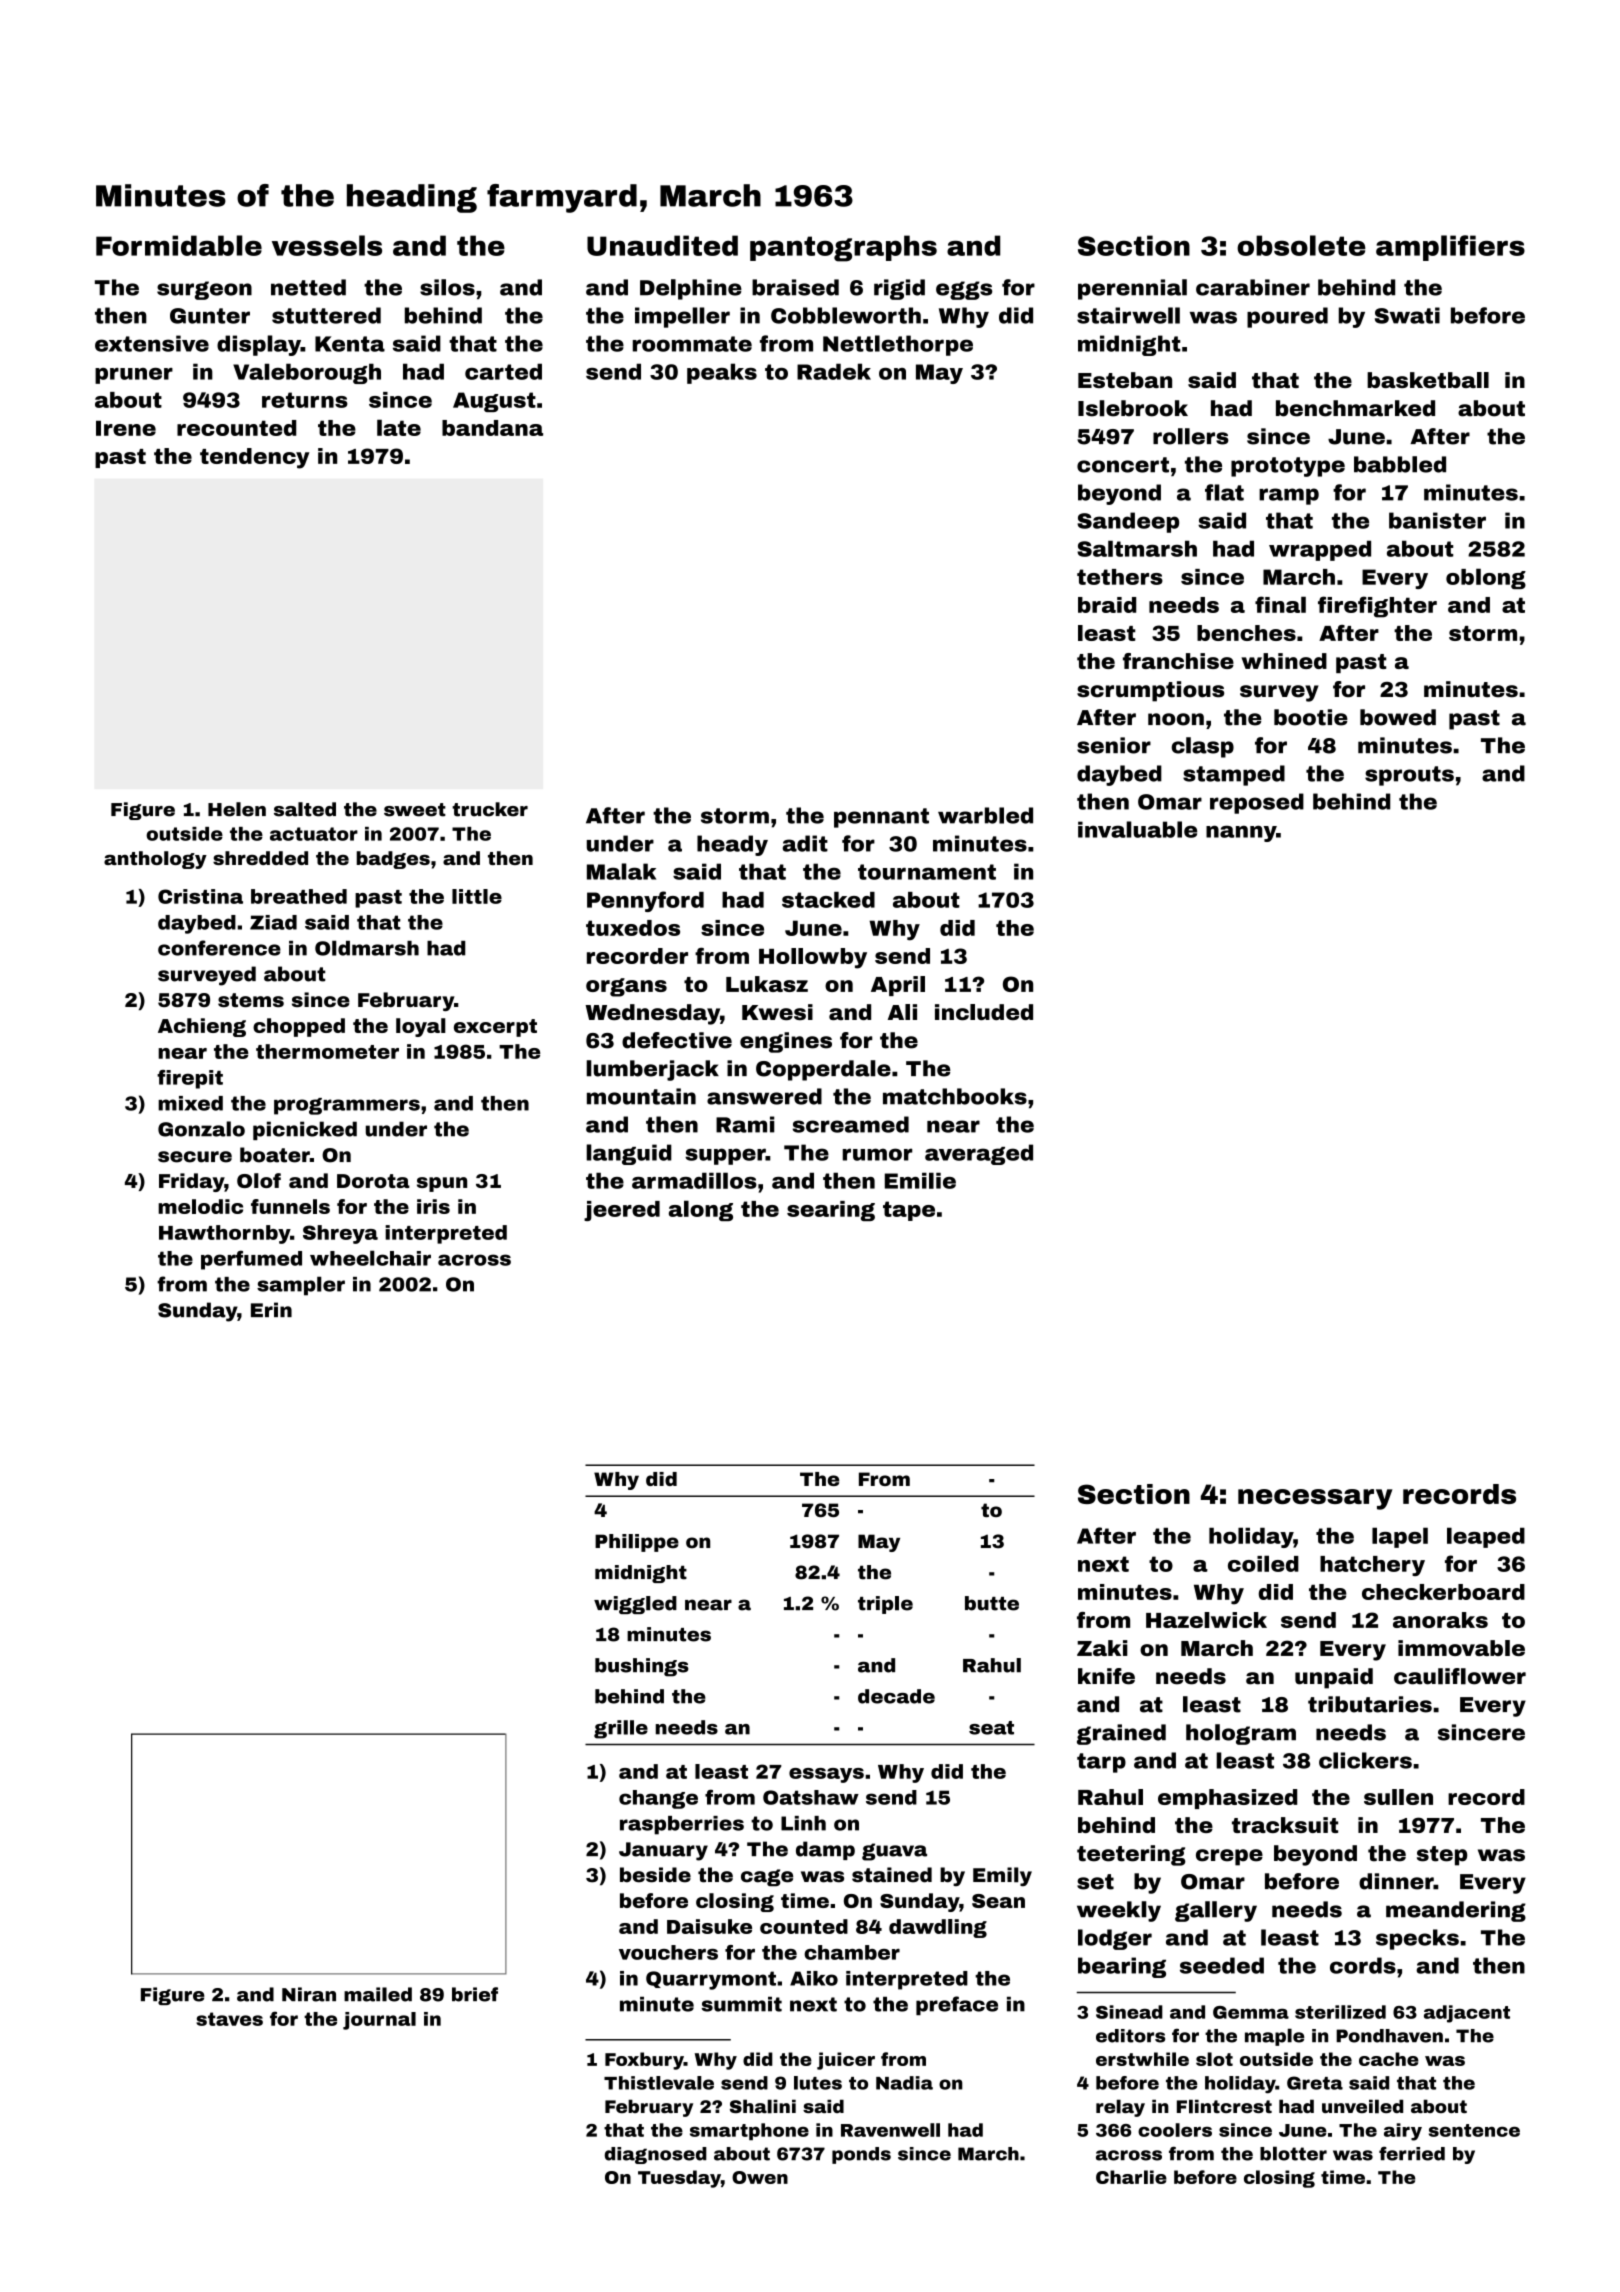 This screenshot has height=2292, width=1620. I want to click on leaped, so click(1486, 1537).
